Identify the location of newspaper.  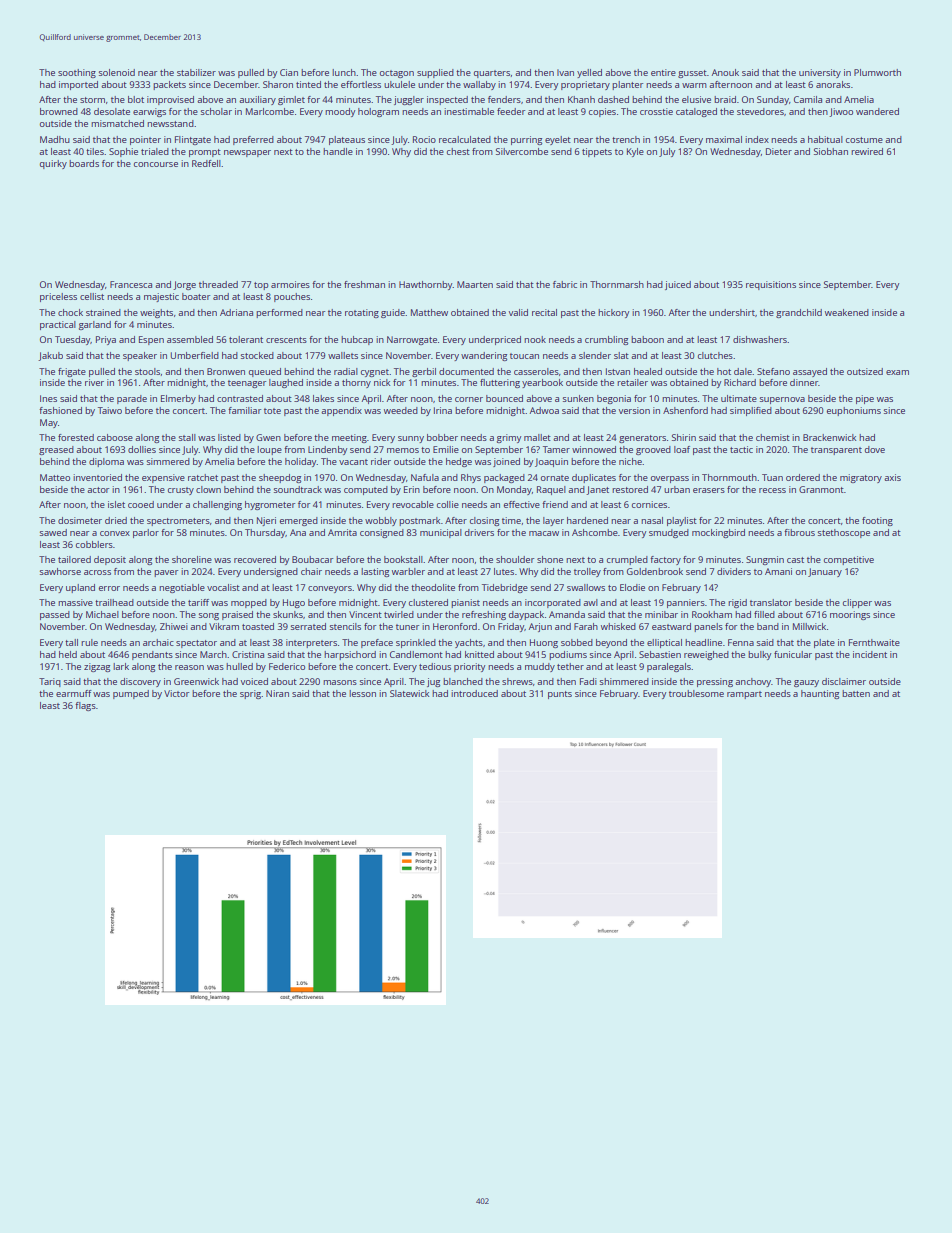
(247, 153).
